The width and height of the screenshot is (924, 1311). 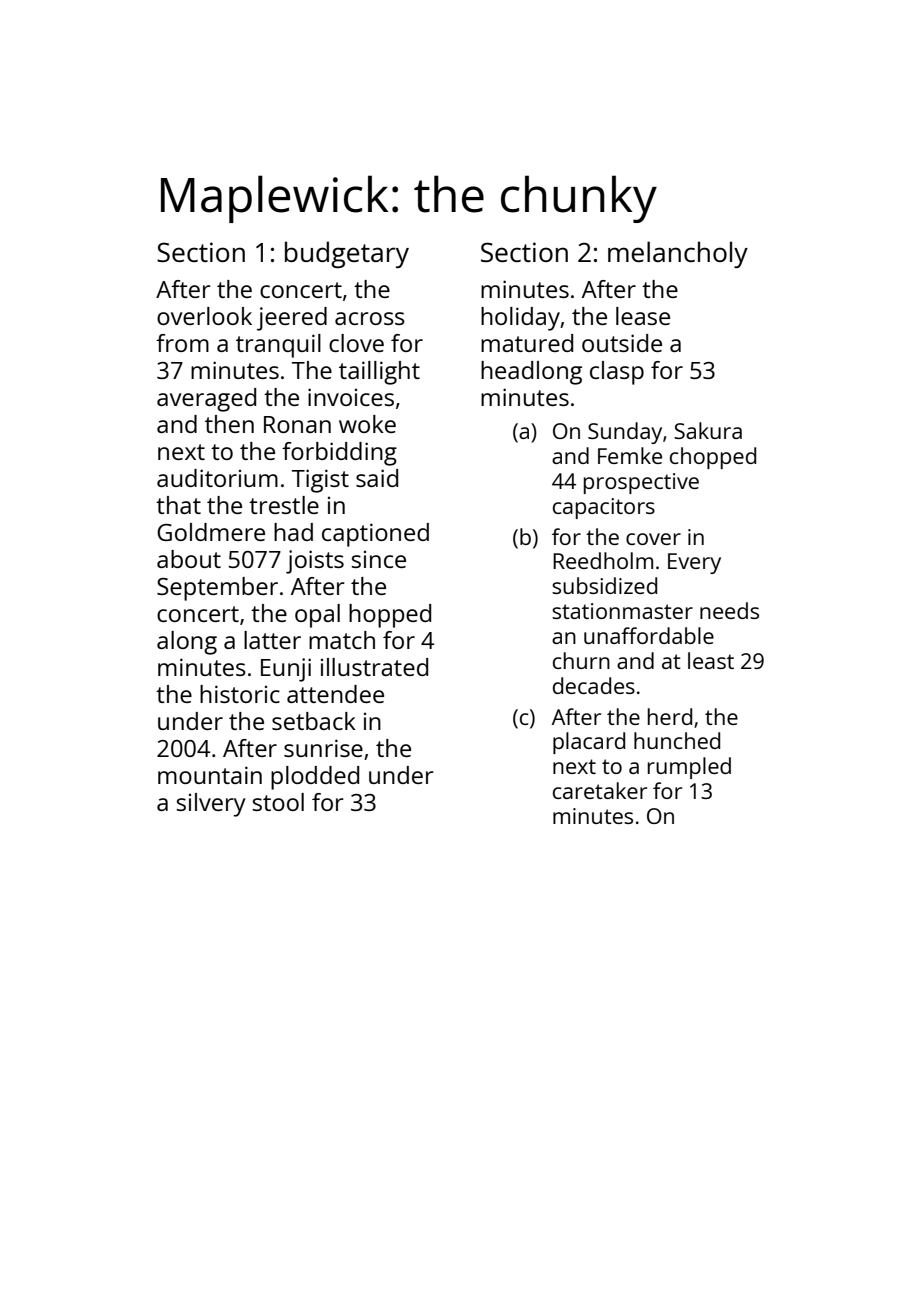 I want to click on Sakura, so click(x=708, y=430).
